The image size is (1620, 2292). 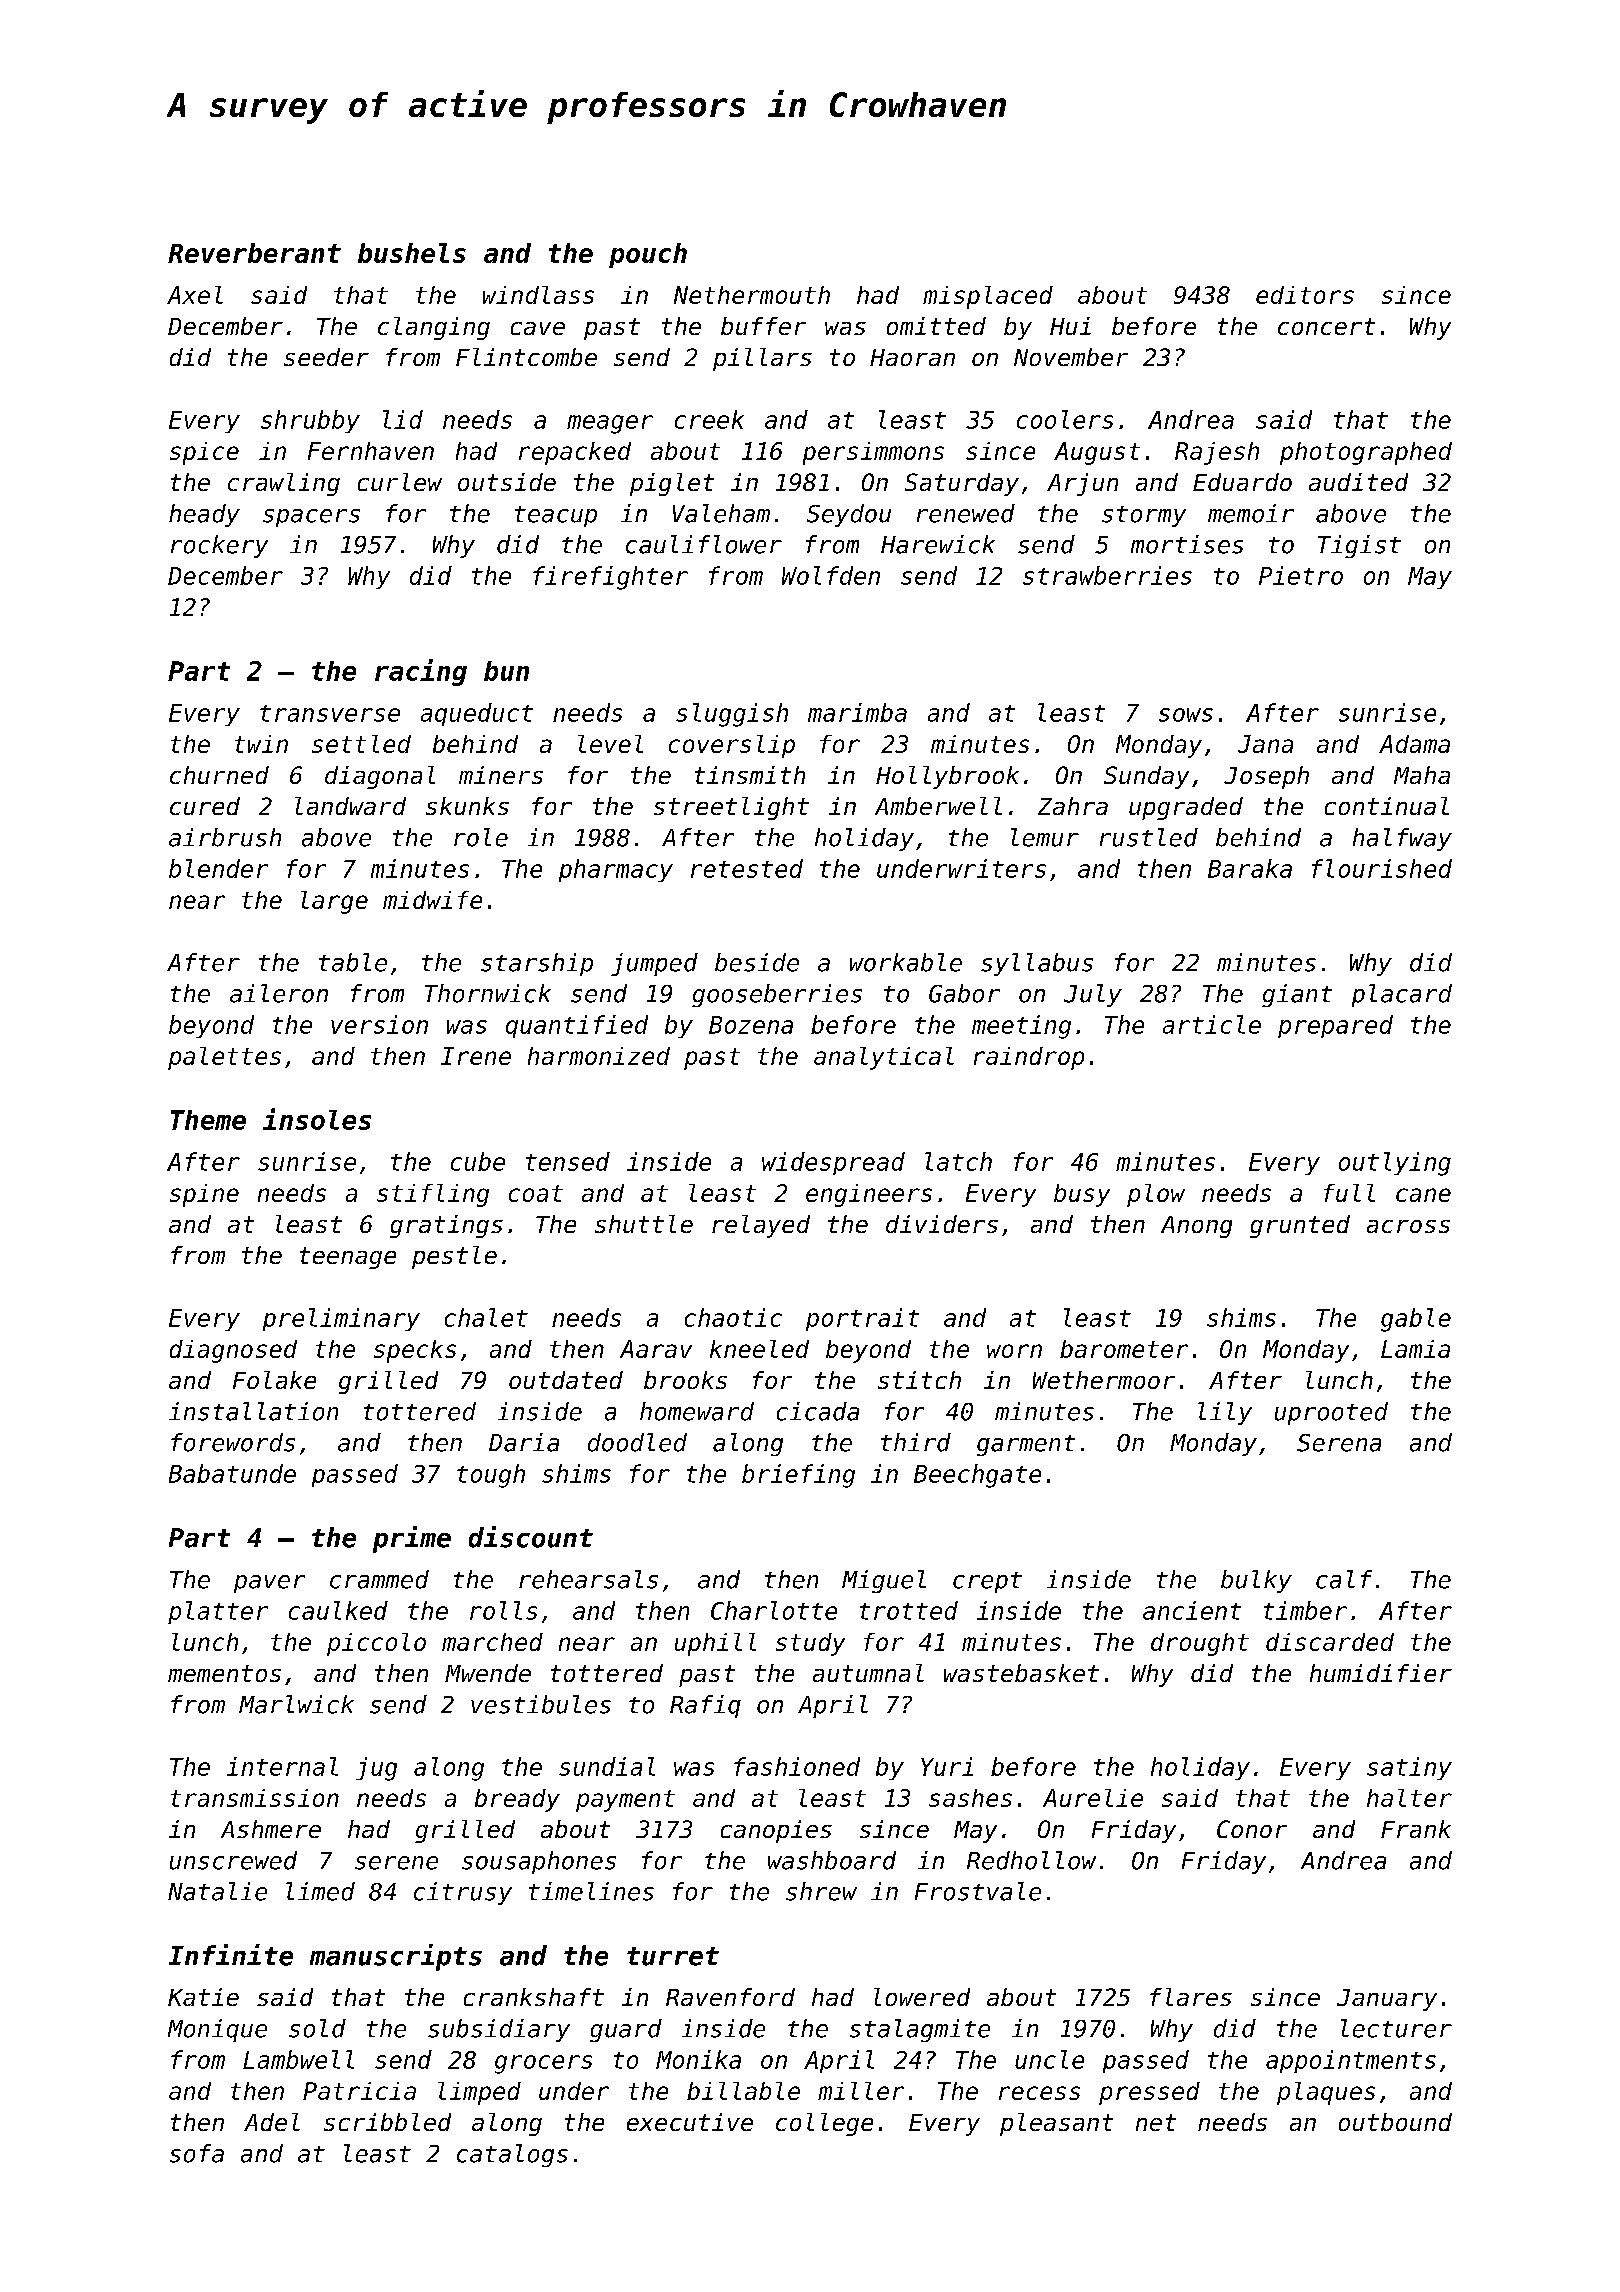 I want to click on caulked, so click(x=338, y=1610).
